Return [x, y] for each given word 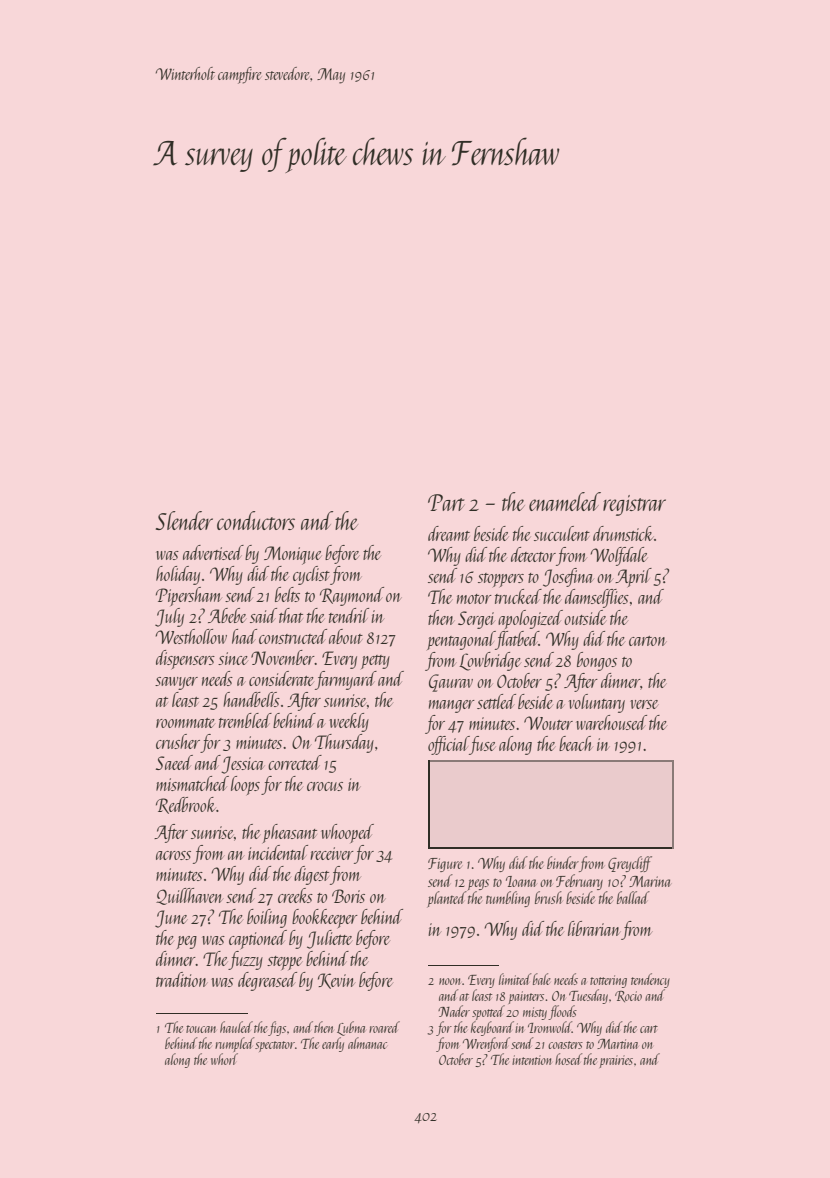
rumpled [234, 1044]
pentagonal [461, 640]
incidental [278, 852]
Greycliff [630, 864]
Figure [445, 865]
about [346, 636]
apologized [530, 619]
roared [384, 1027]
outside [585, 617]
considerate [281, 678]
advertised [213, 552]
